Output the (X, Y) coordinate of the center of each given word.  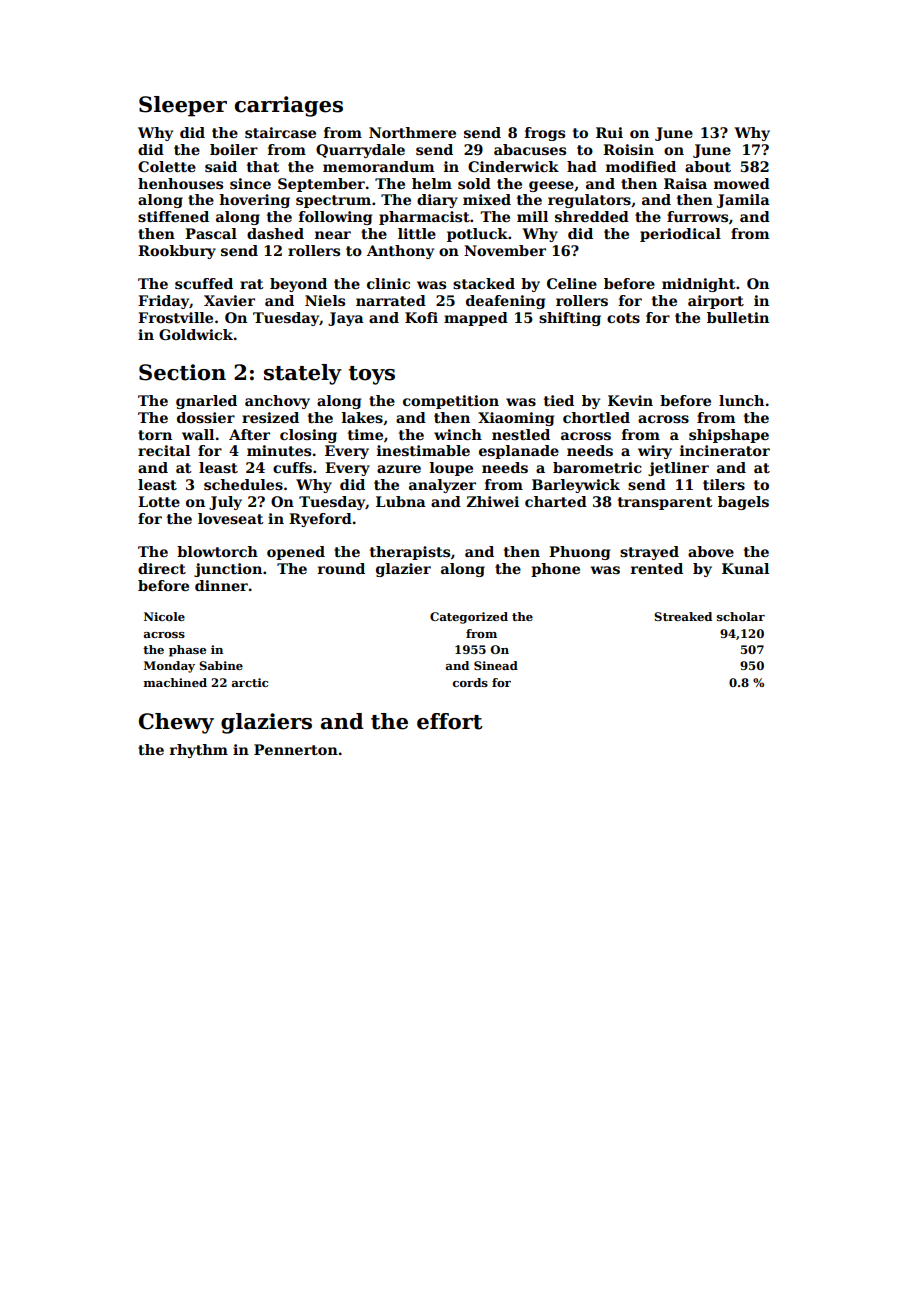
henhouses (180, 183)
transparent (665, 503)
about (708, 166)
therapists (410, 553)
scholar (741, 616)
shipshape (729, 436)
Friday (163, 302)
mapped (476, 319)
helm (432, 183)
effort (450, 721)
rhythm (199, 751)
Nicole (164, 616)
